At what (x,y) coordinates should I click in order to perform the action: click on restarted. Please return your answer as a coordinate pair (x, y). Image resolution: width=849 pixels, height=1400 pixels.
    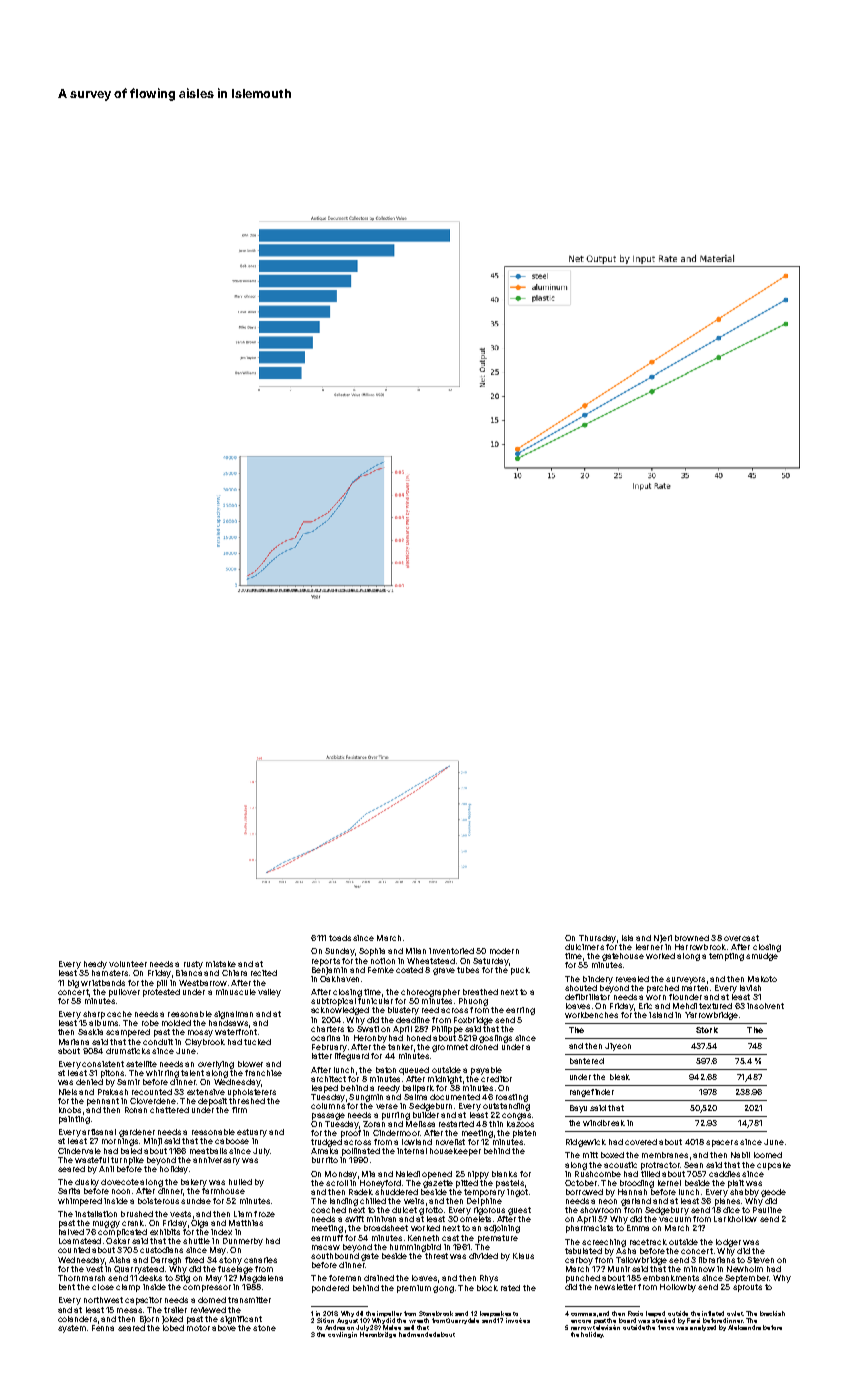
    Looking at the image, I should click on (456, 1124).
